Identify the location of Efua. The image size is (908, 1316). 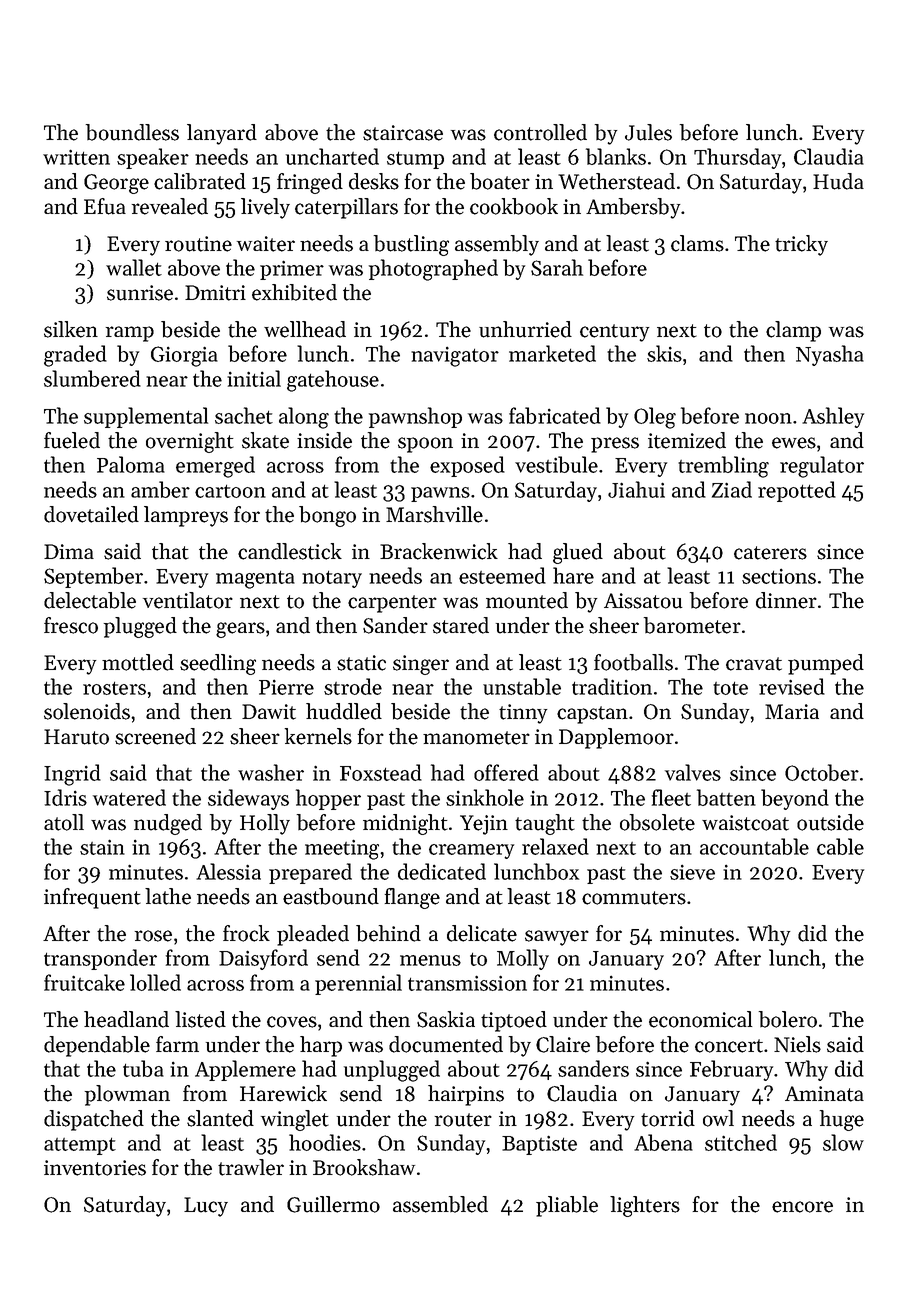
(105, 206).
